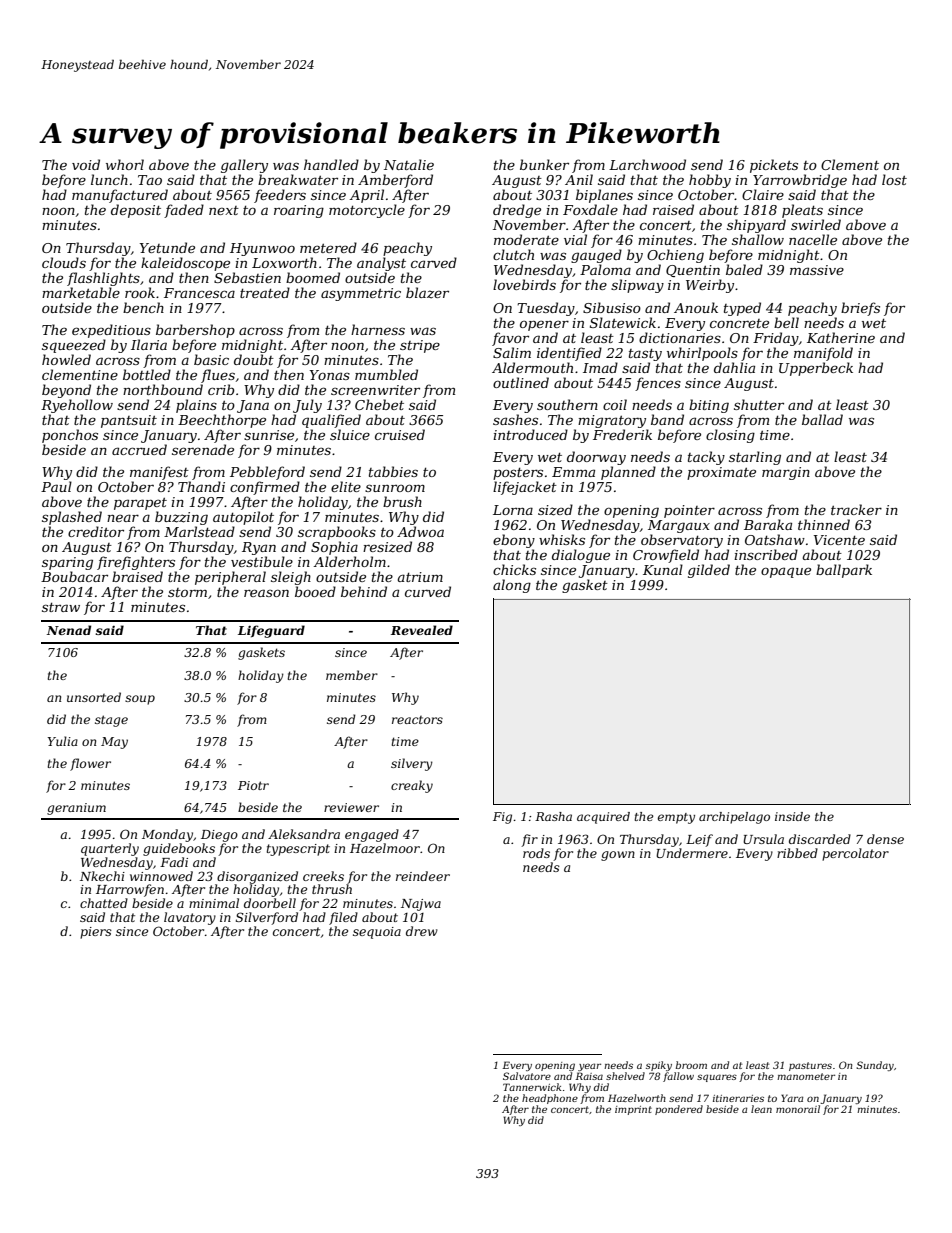  What do you see at coordinates (536, 853) in the screenshot?
I see `rods` at bounding box center [536, 853].
